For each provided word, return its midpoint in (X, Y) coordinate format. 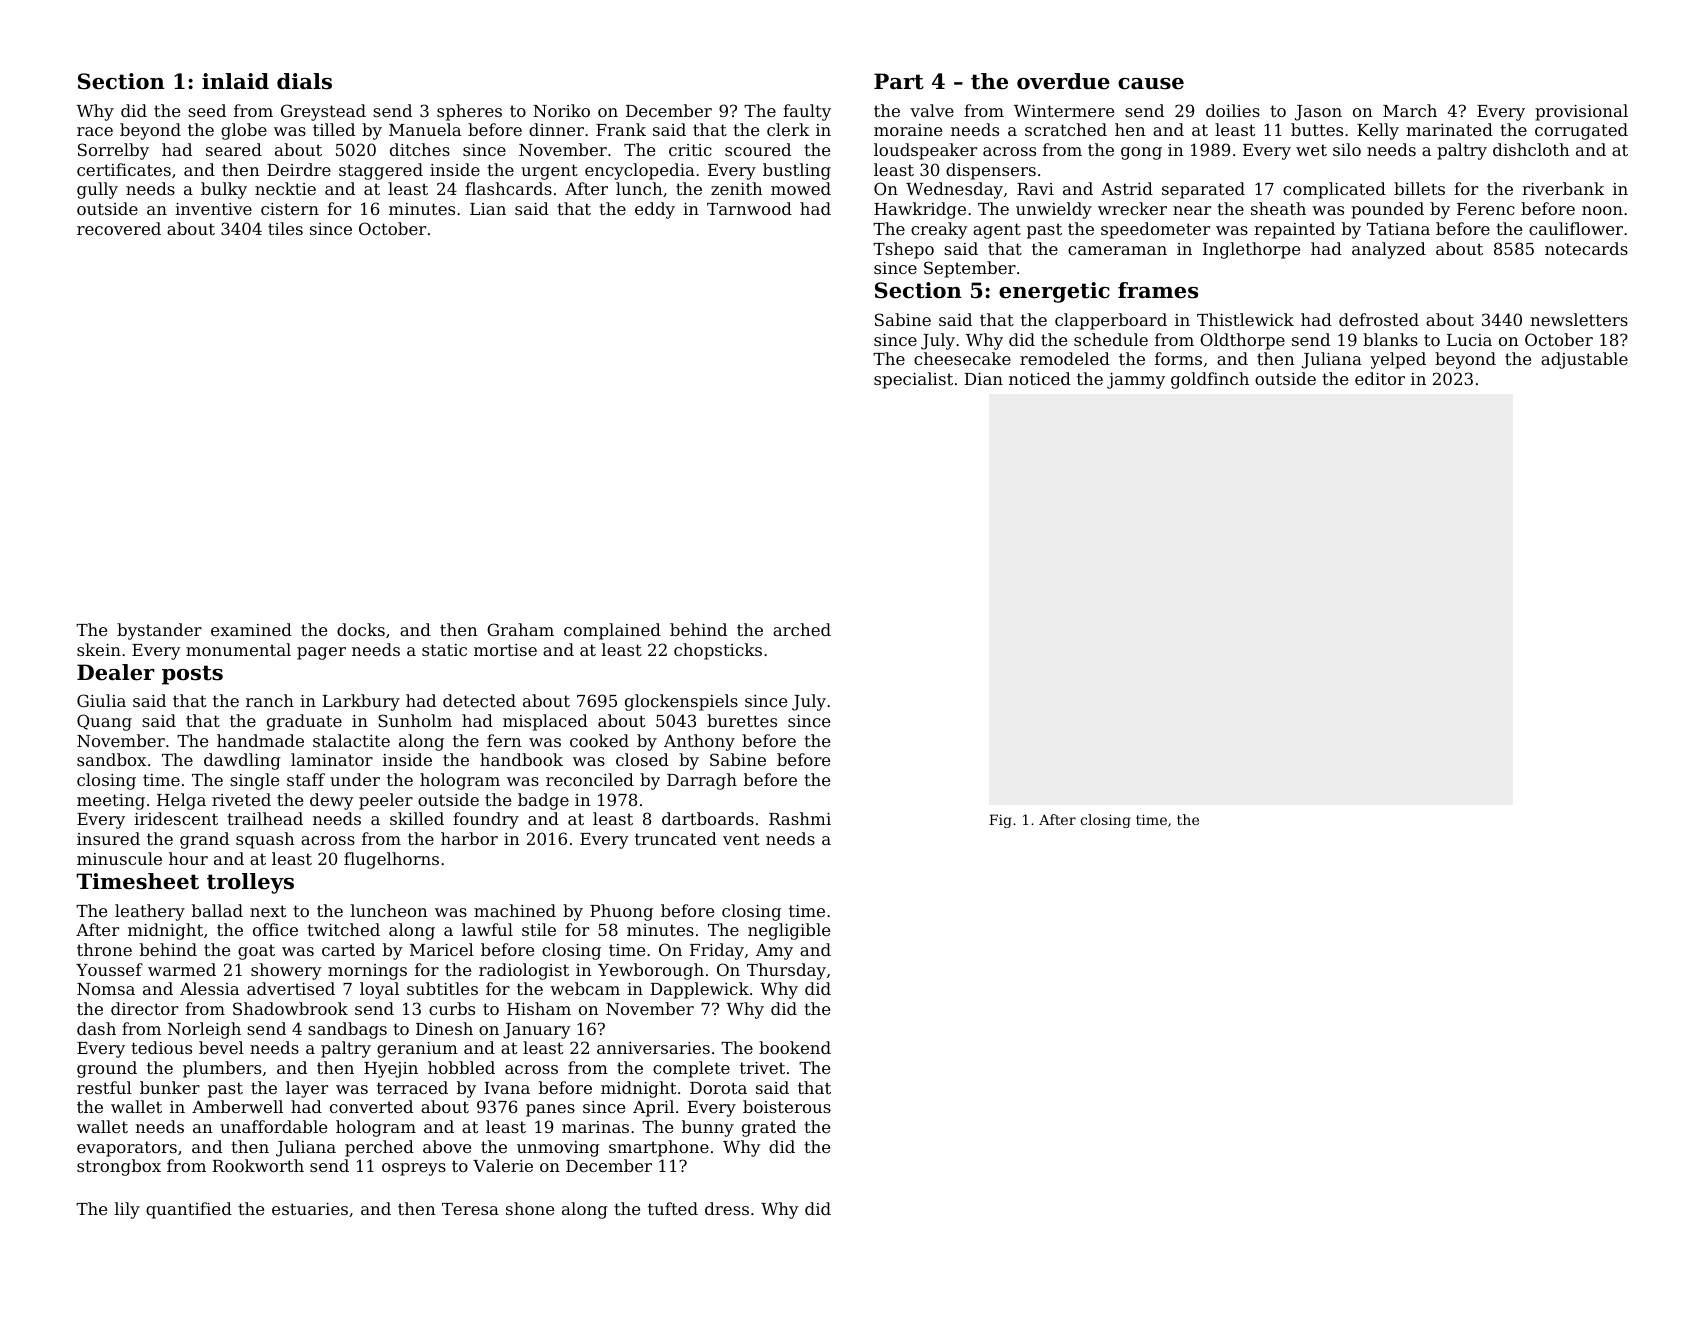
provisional (1581, 112)
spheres (469, 112)
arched (802, 629)
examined (251, 629)
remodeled (1065, 358)
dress (727, 1208)
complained (612, 631)
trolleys (250, 883)
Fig (1000, 821)
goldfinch (1210, 380)
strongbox (119, 1167)
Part (899, 81)
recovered (119, 228)
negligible (789, 931)
